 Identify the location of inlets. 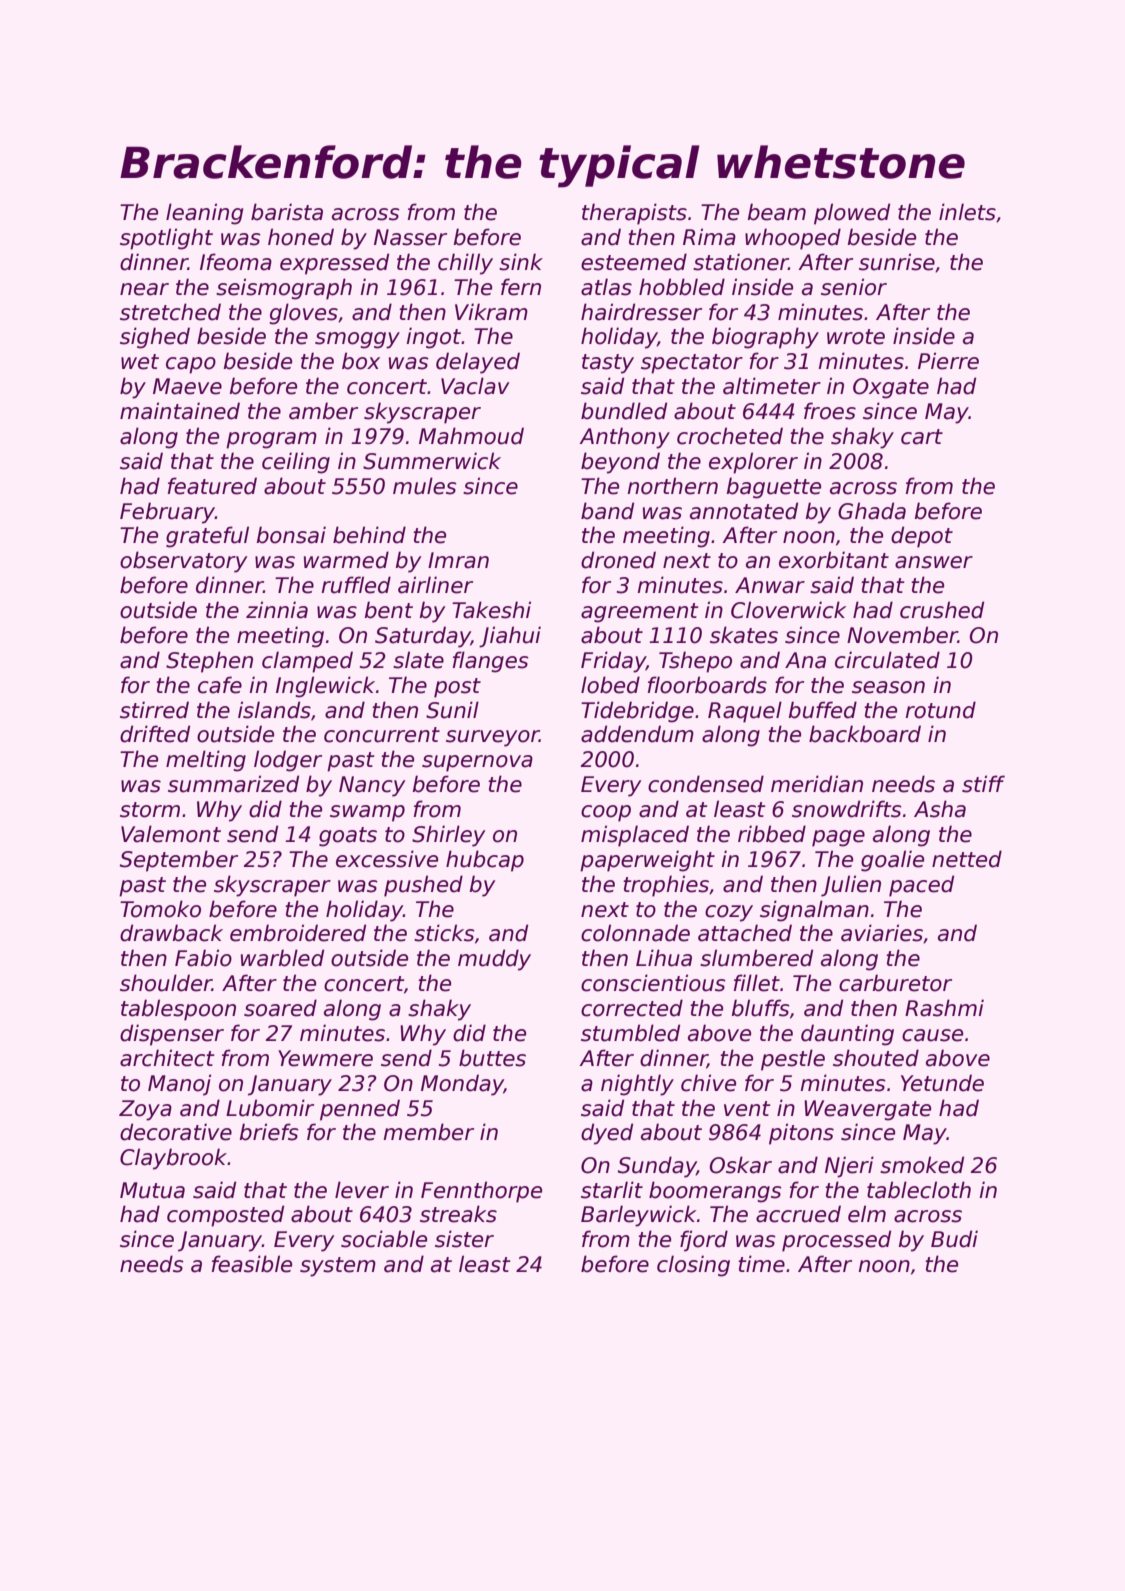
(967, 212).
